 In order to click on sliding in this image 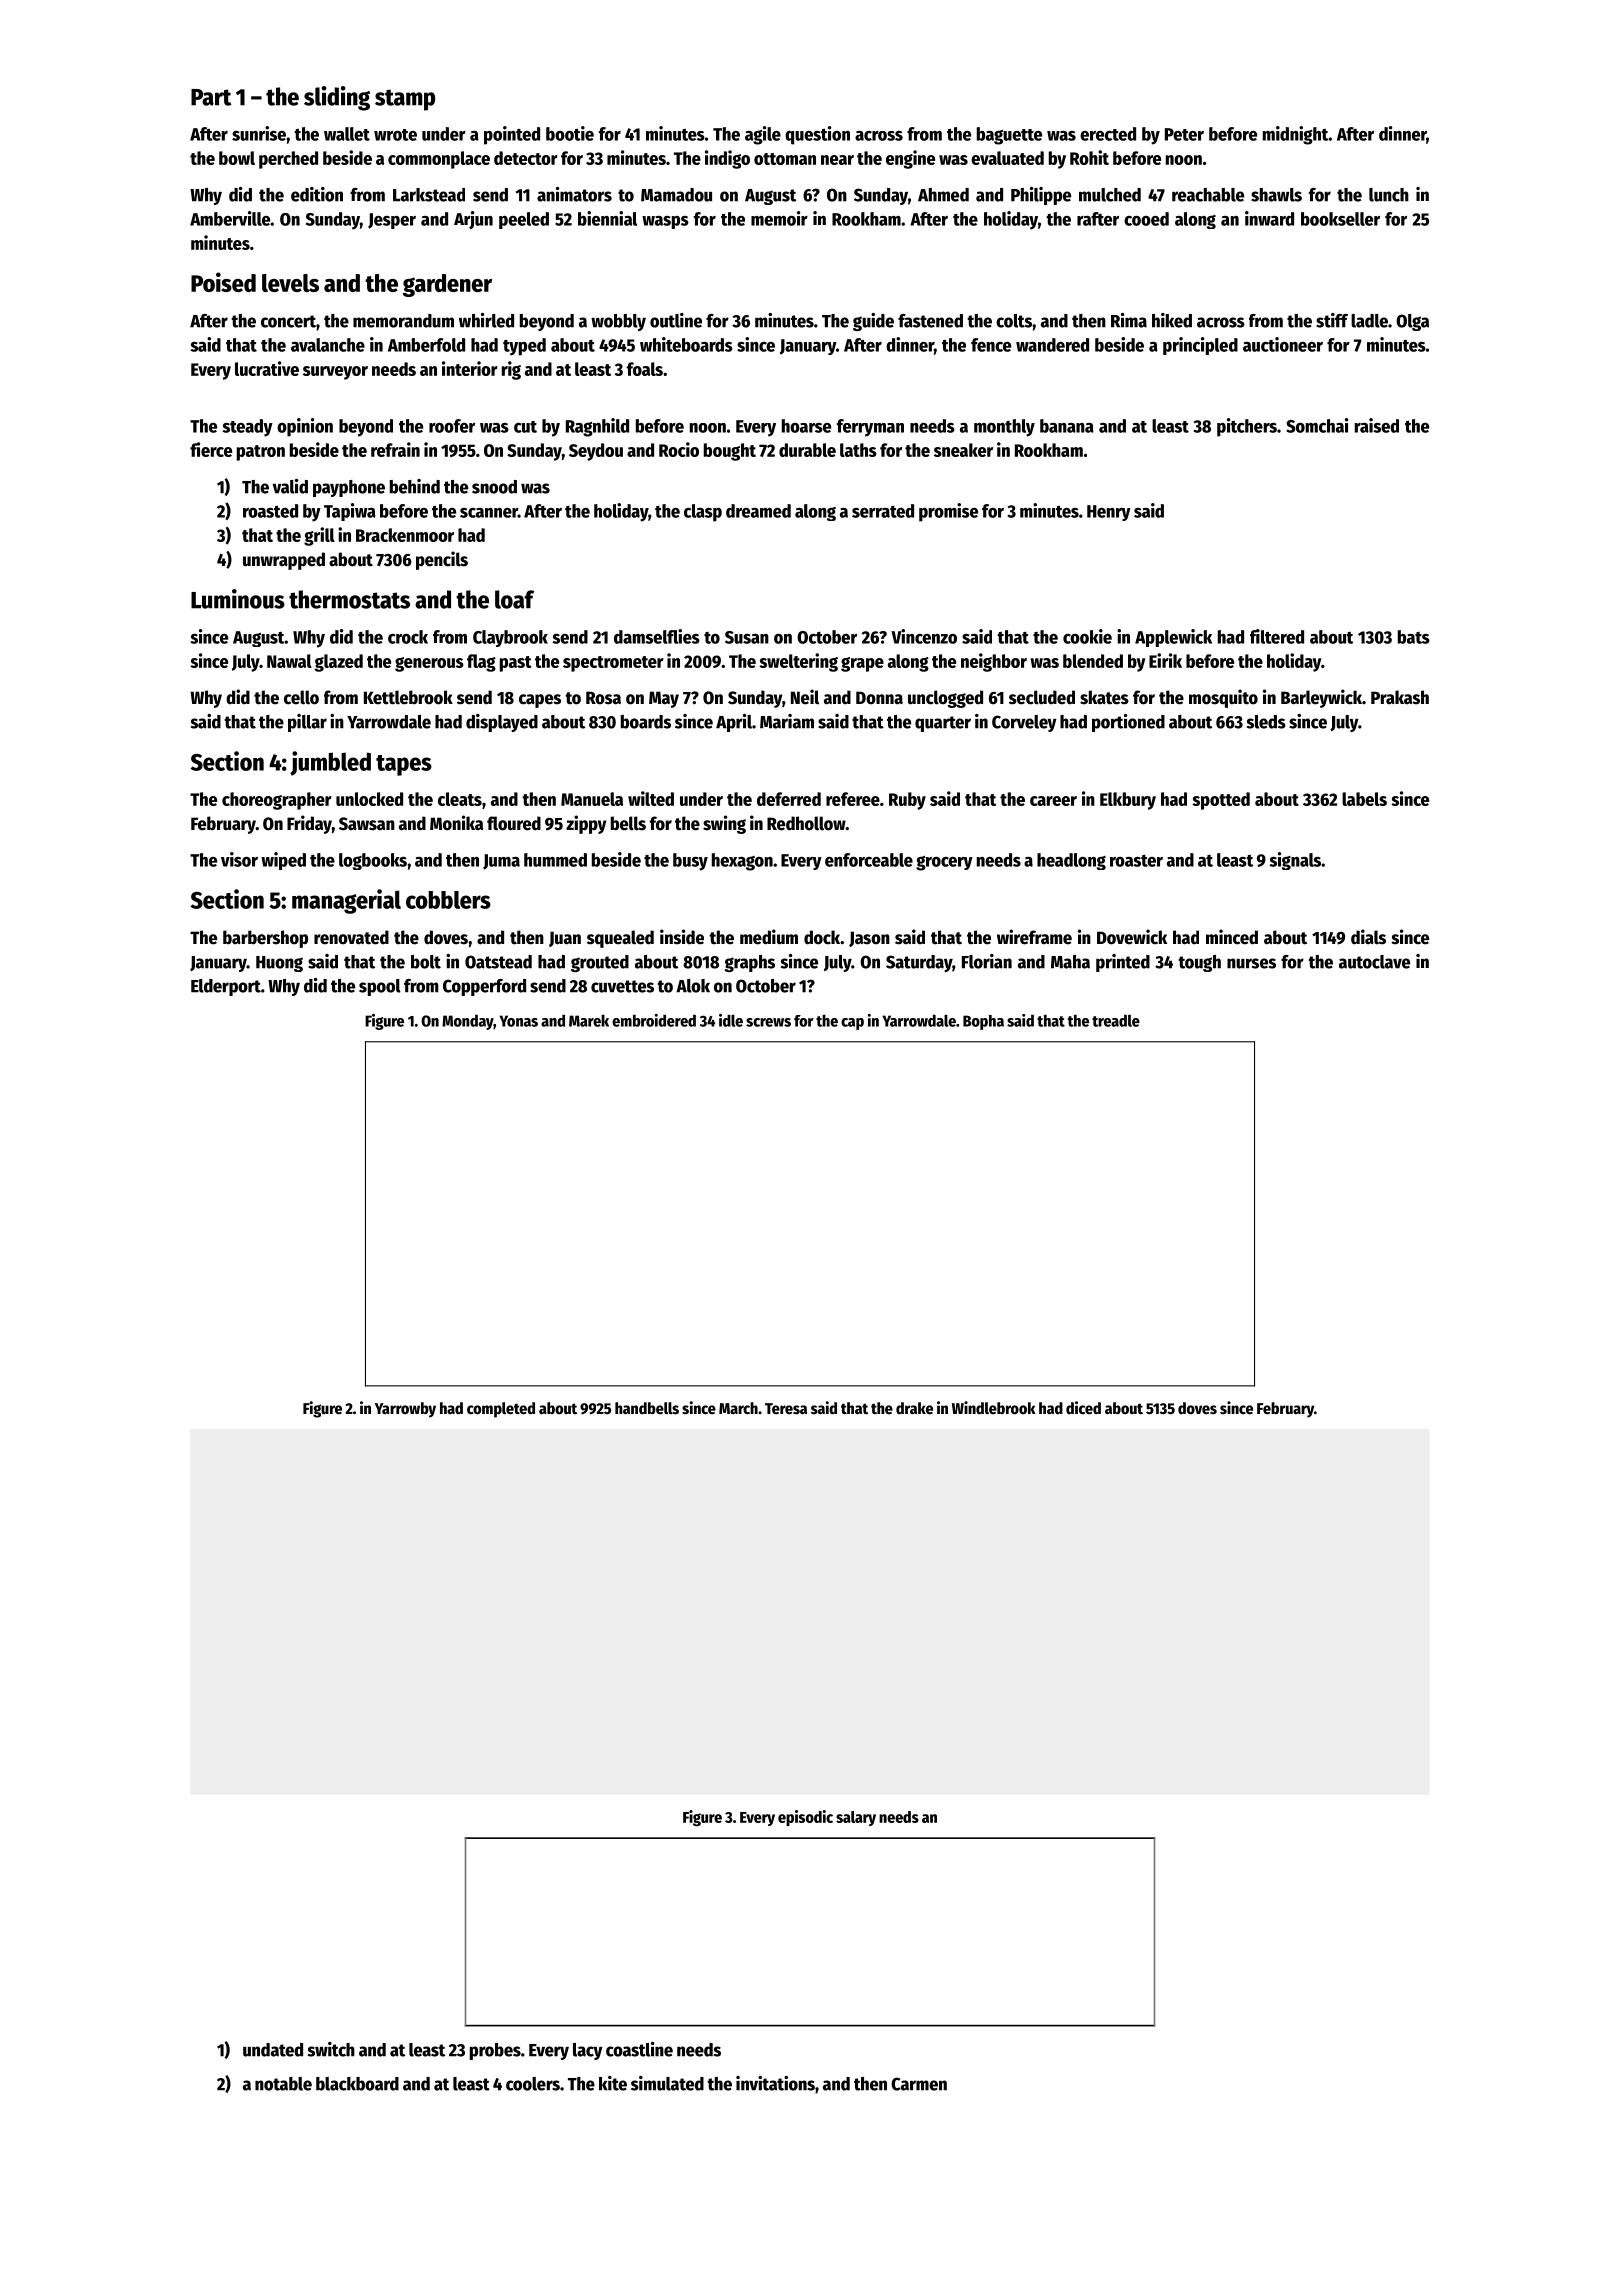, I will do `click(337, 98)`.
